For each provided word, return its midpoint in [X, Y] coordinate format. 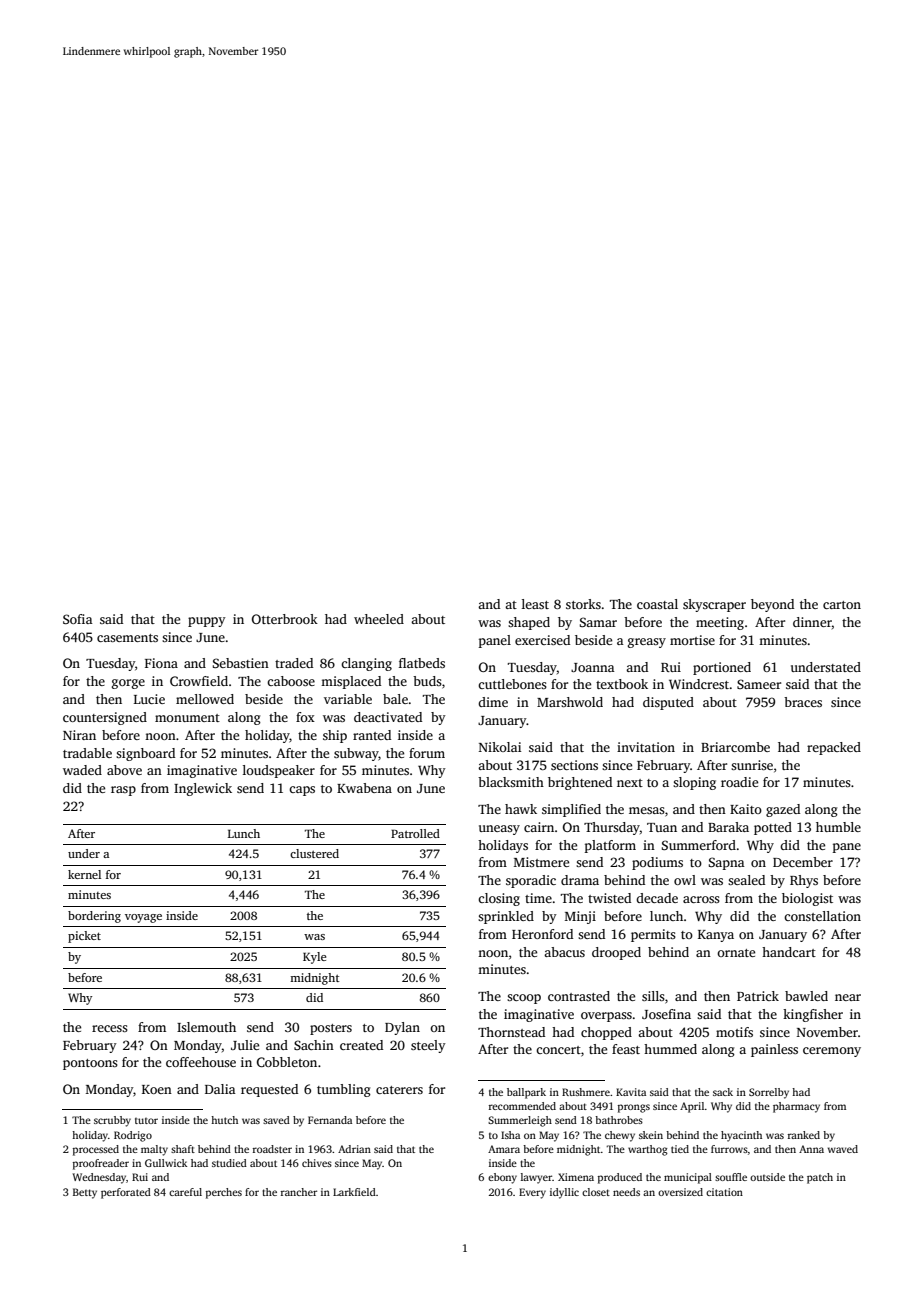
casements [127, 638]
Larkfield [354, 1192]
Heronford [542, 934]
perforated [126, 1193]
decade [657, 898]
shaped [529, 623]
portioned [722, 668]
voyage [143, 918]
